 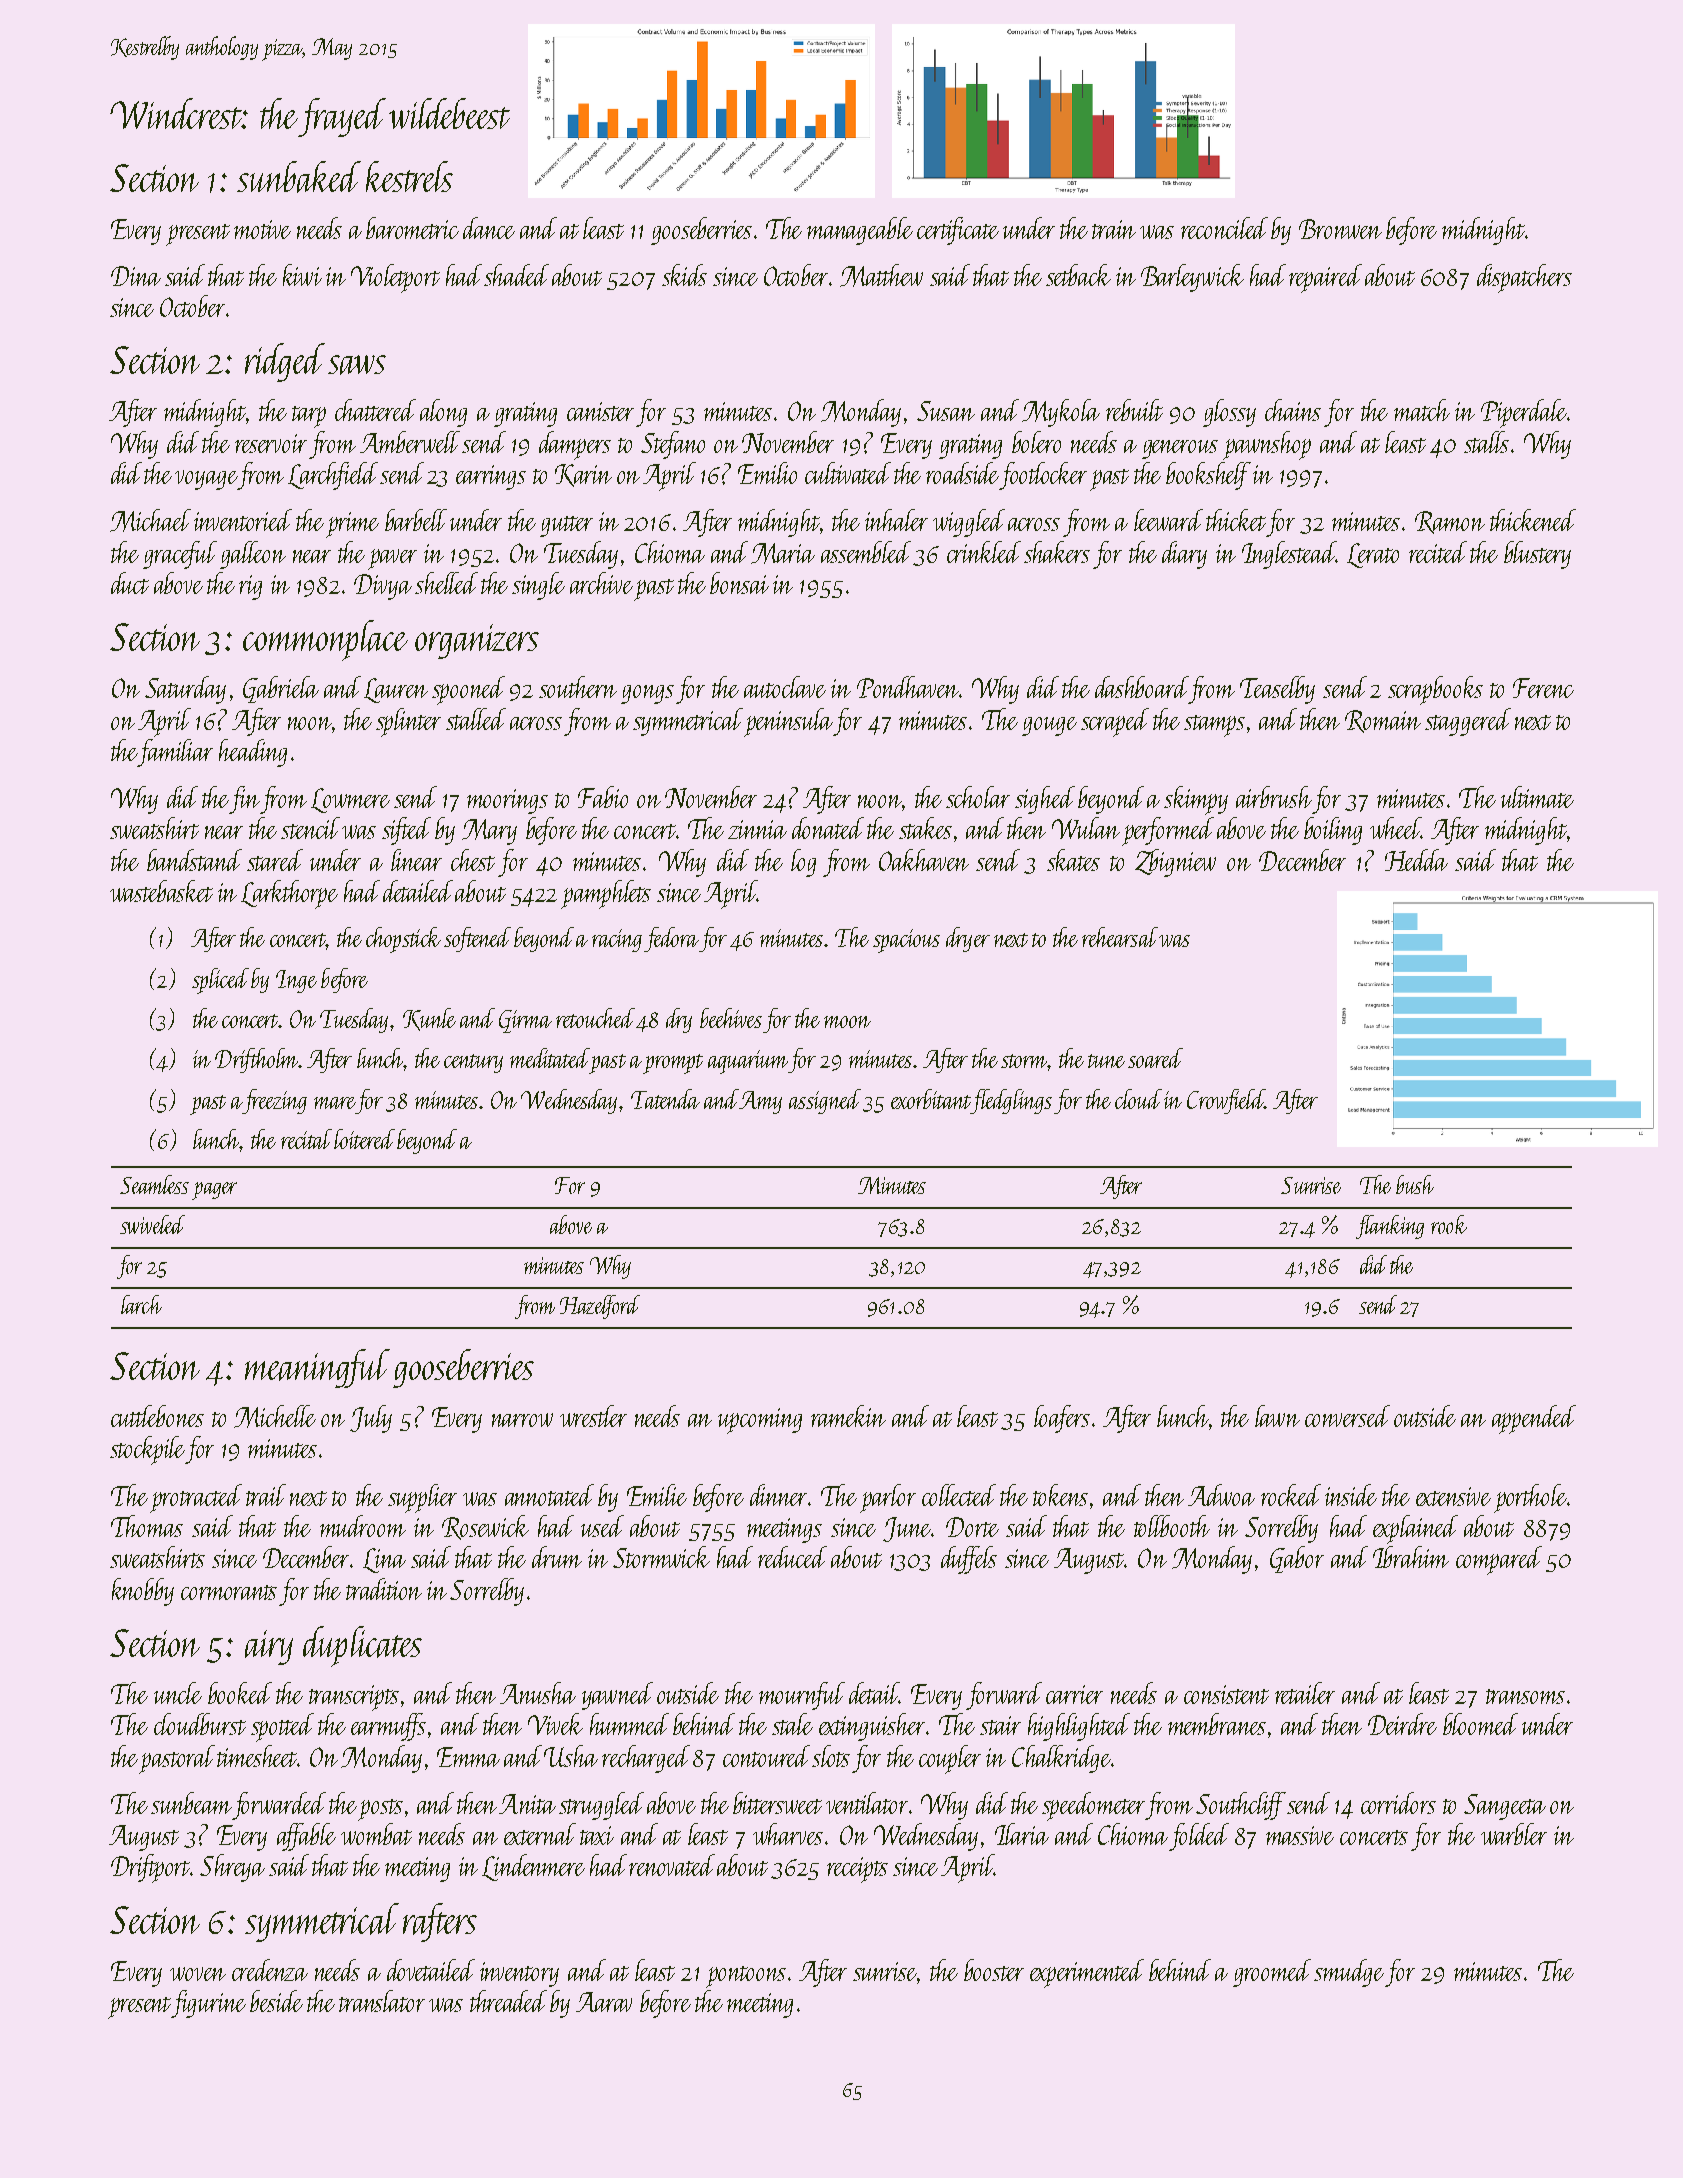 What do you see at coordinates (848, 1416) in the image?
I see `ramekin` at bounding box center [848, 1416].
